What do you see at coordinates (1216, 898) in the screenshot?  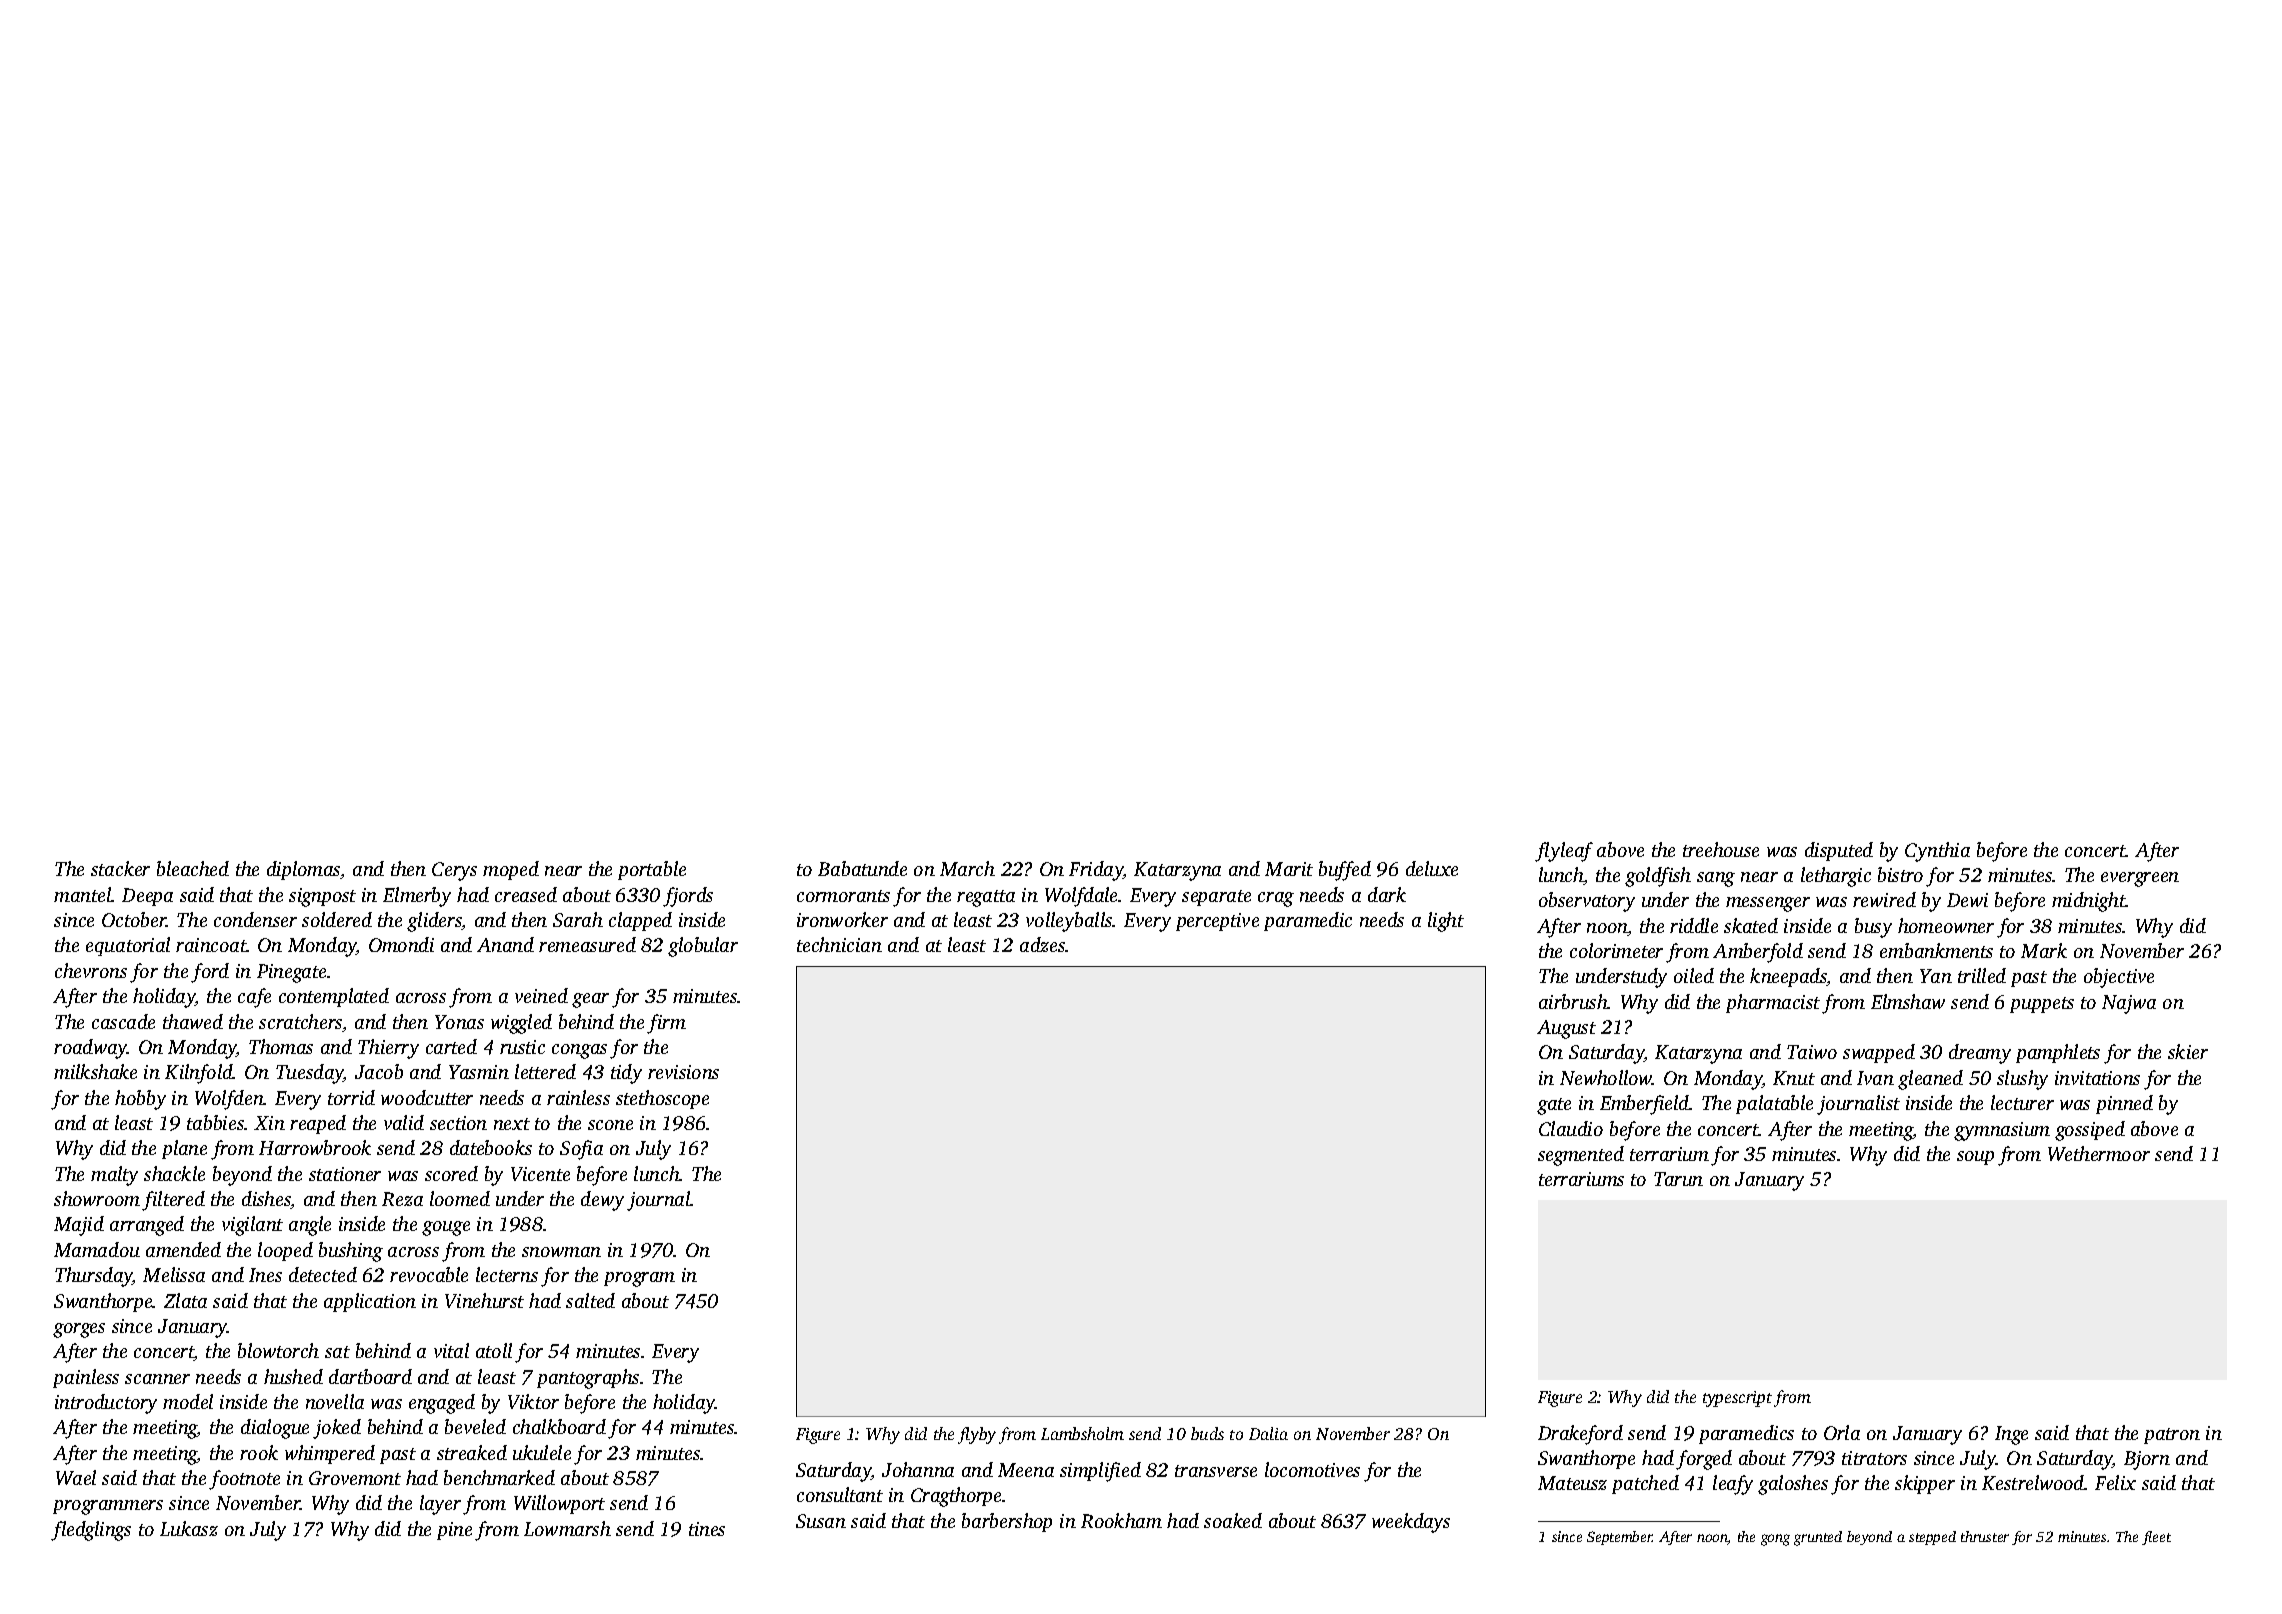 I see `separate` at bounding box center [1216, 898].
